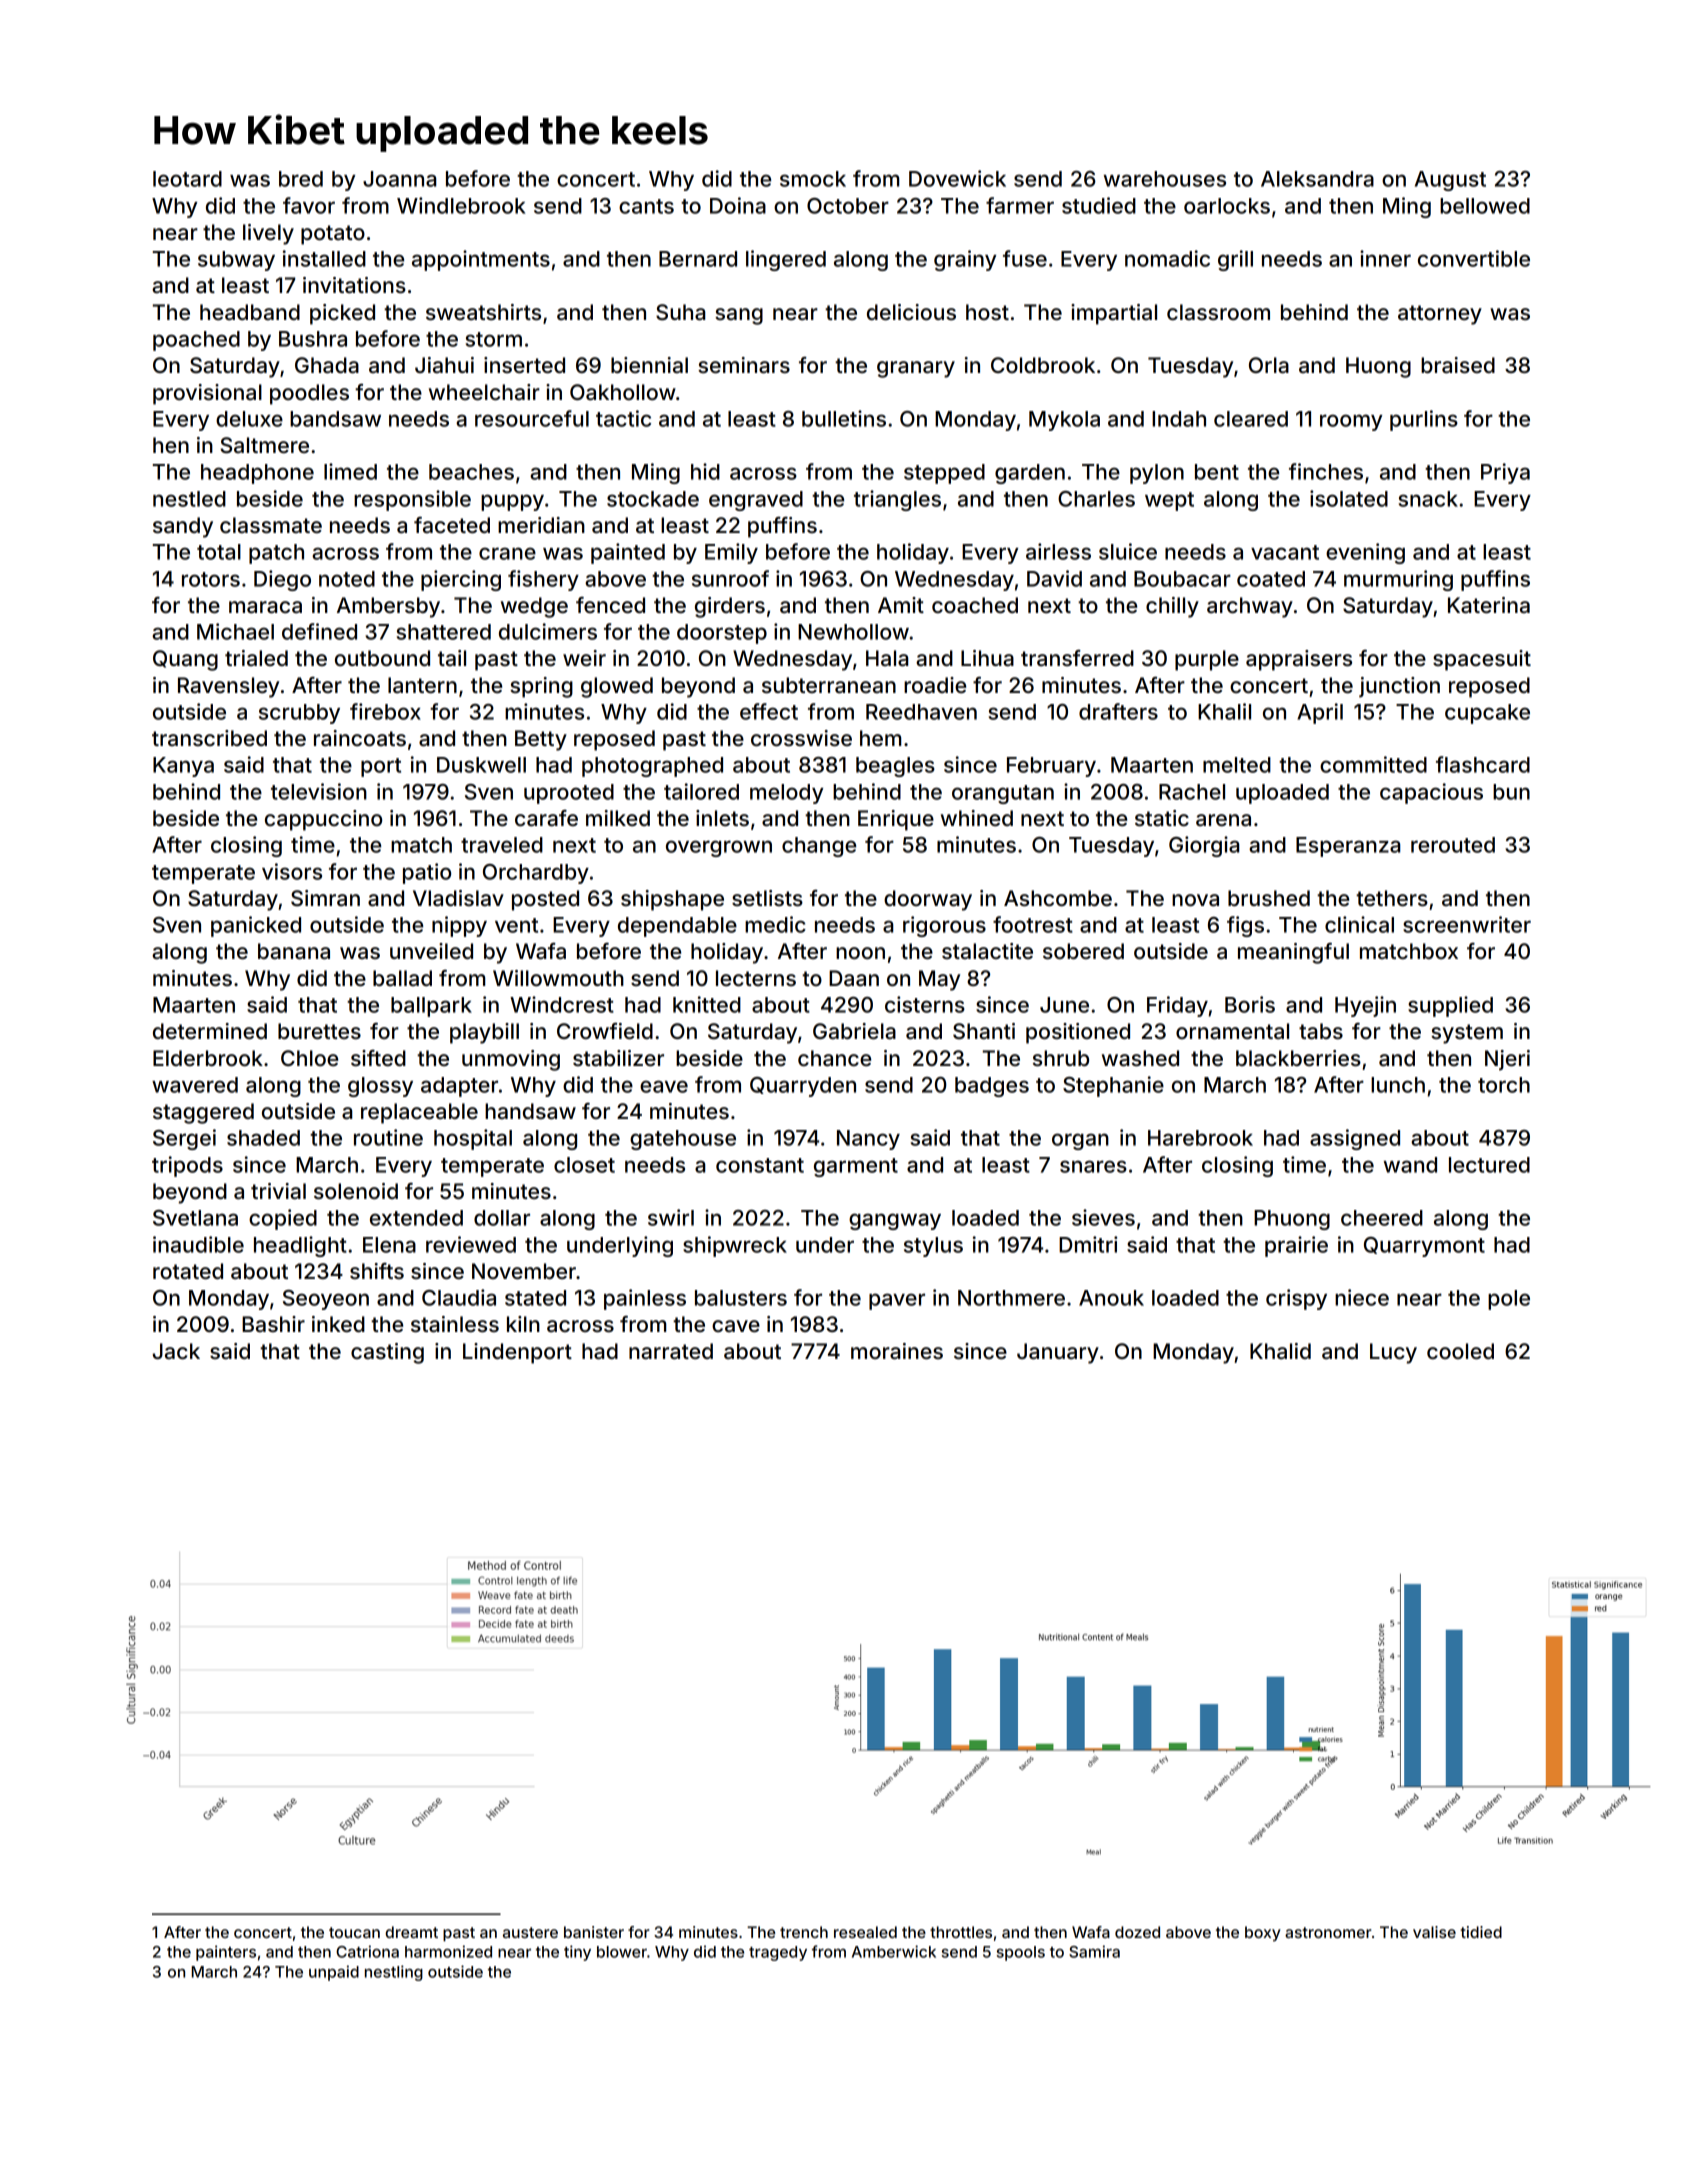  Describe the element at coordinates (301, 179) in the page. I see `bred` at that location.
